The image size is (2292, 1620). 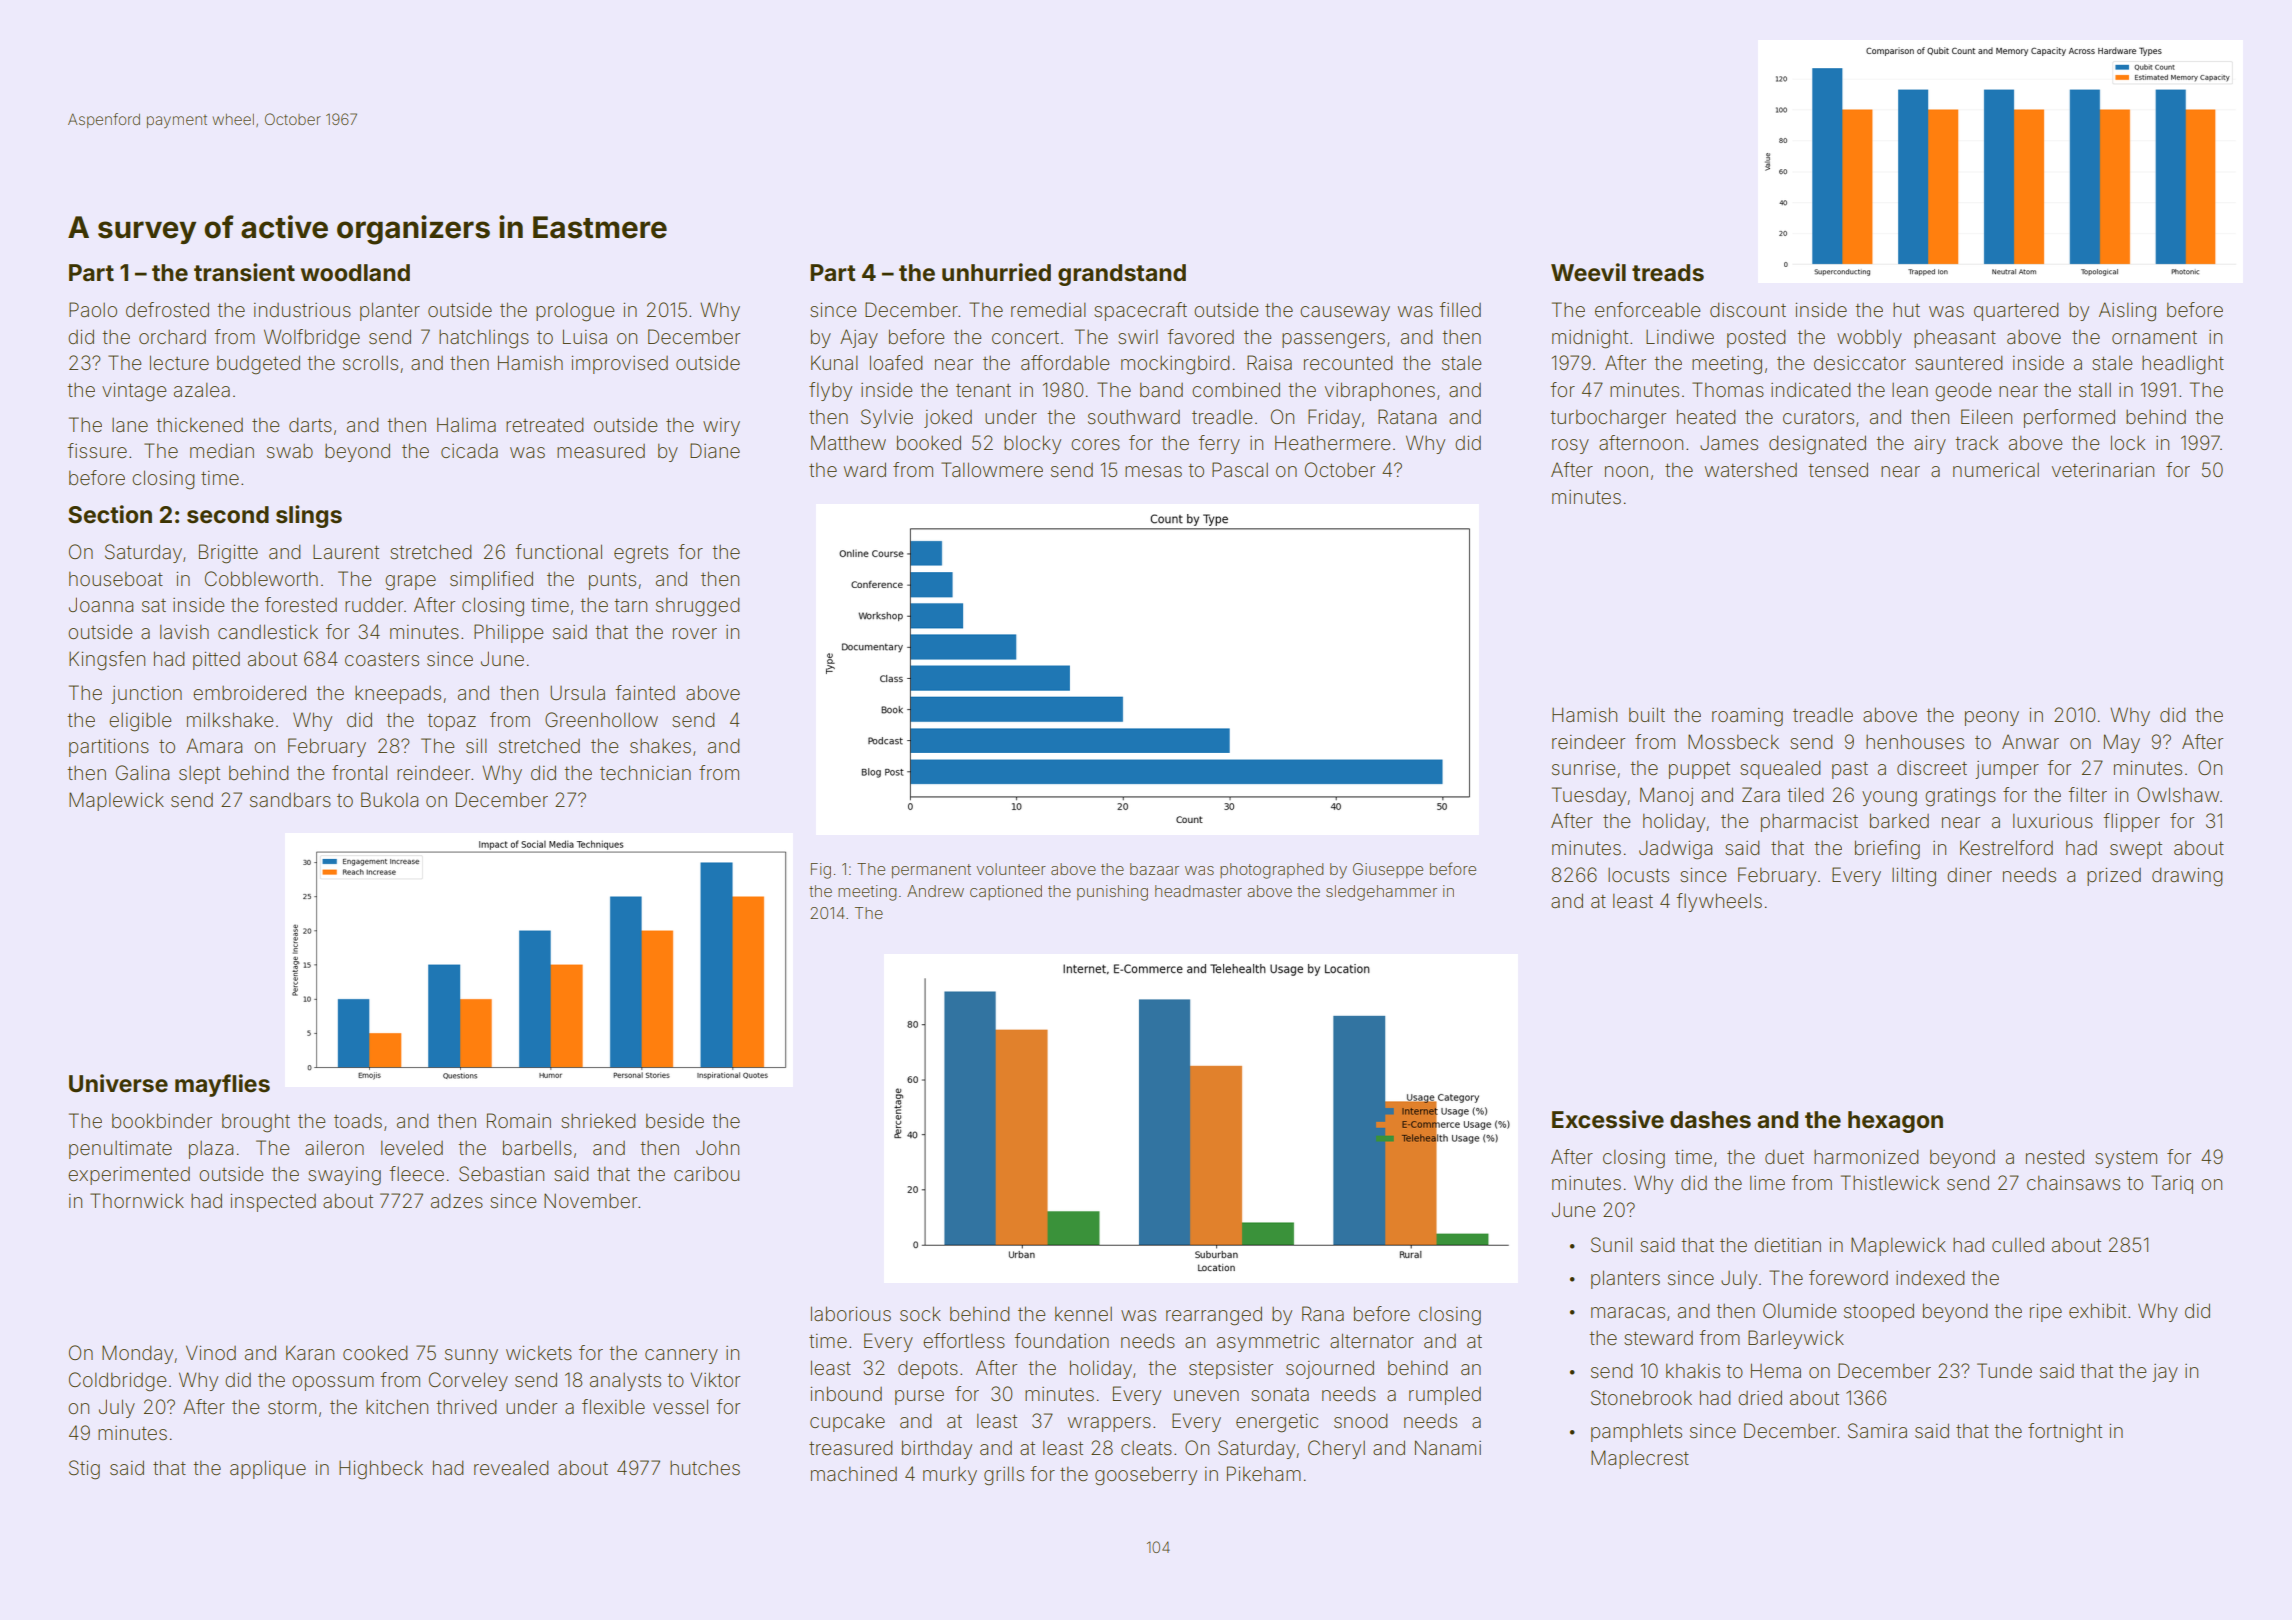 I want to click on Tariq, so click(x=2172, y=1184).
